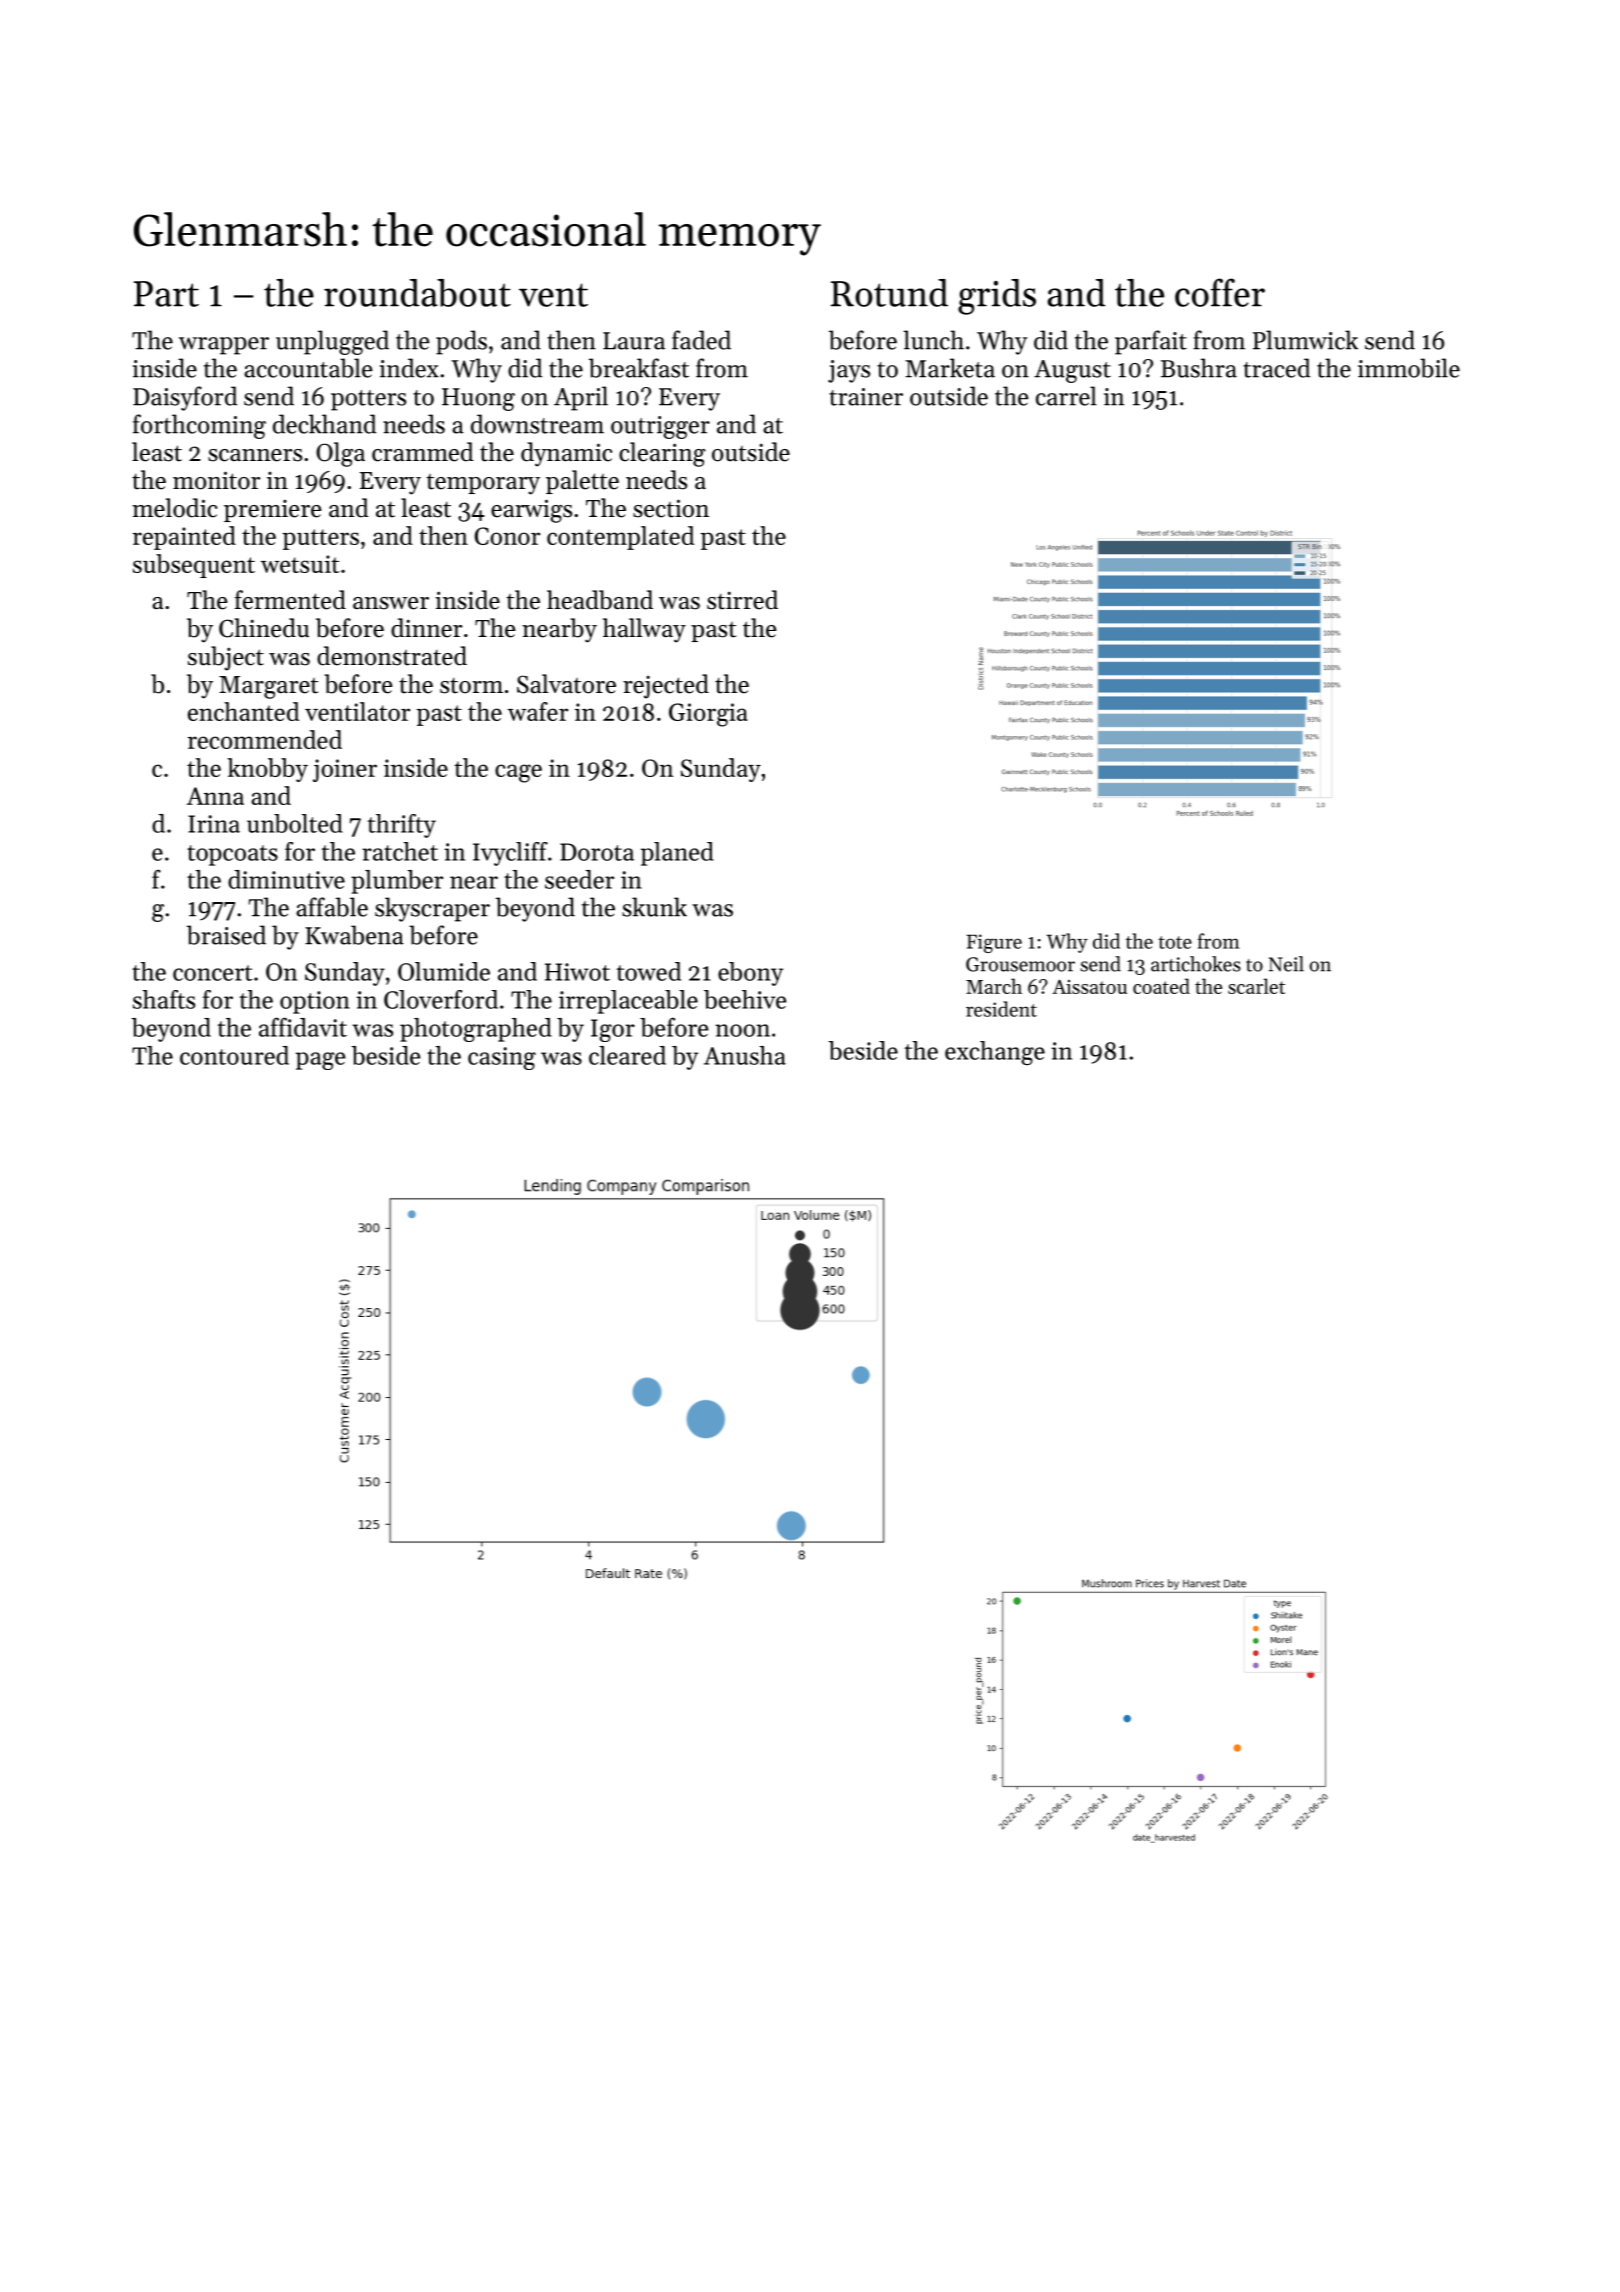  Describe the element at coordinates (174, 508) in the page. I see `melodic` at that location.
